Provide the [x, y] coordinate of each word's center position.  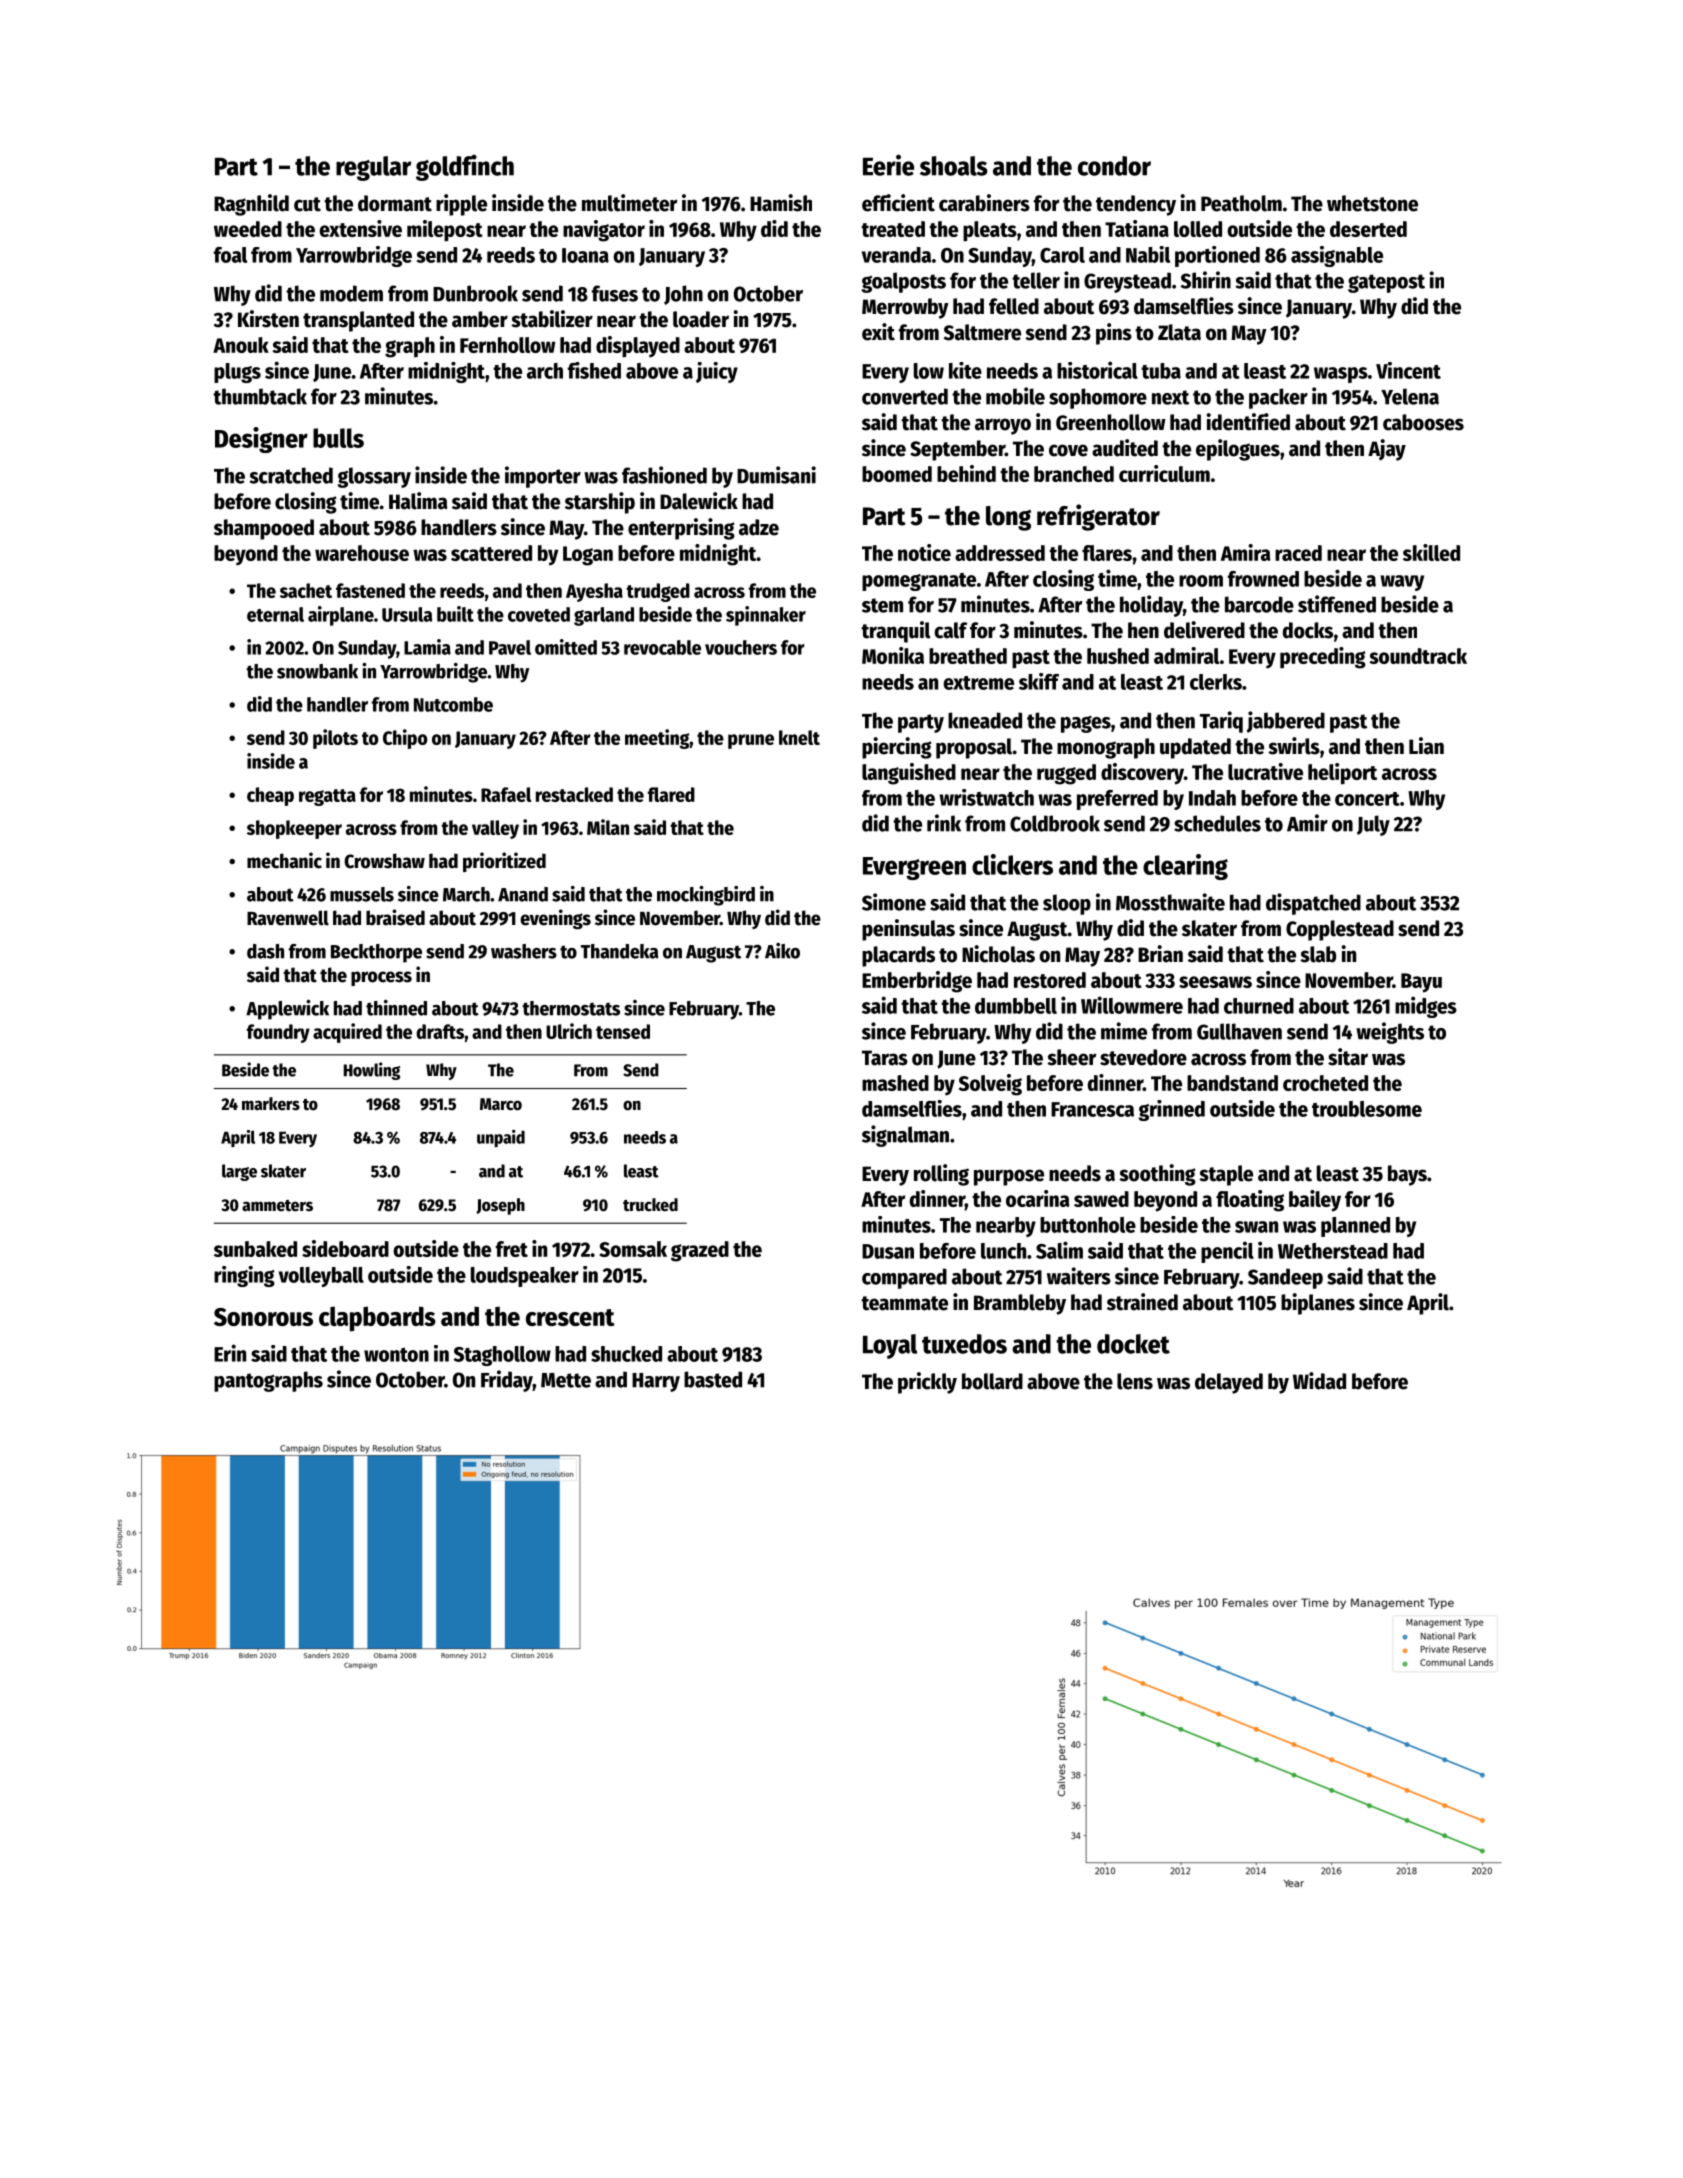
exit [878, 332]
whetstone [1372, 203]
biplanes [1318, 1304]
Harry [656, 1382]
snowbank [317, 671]
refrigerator [1098, 517]
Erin [230, 1353]
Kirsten [268, 319]
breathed [968, 656]
